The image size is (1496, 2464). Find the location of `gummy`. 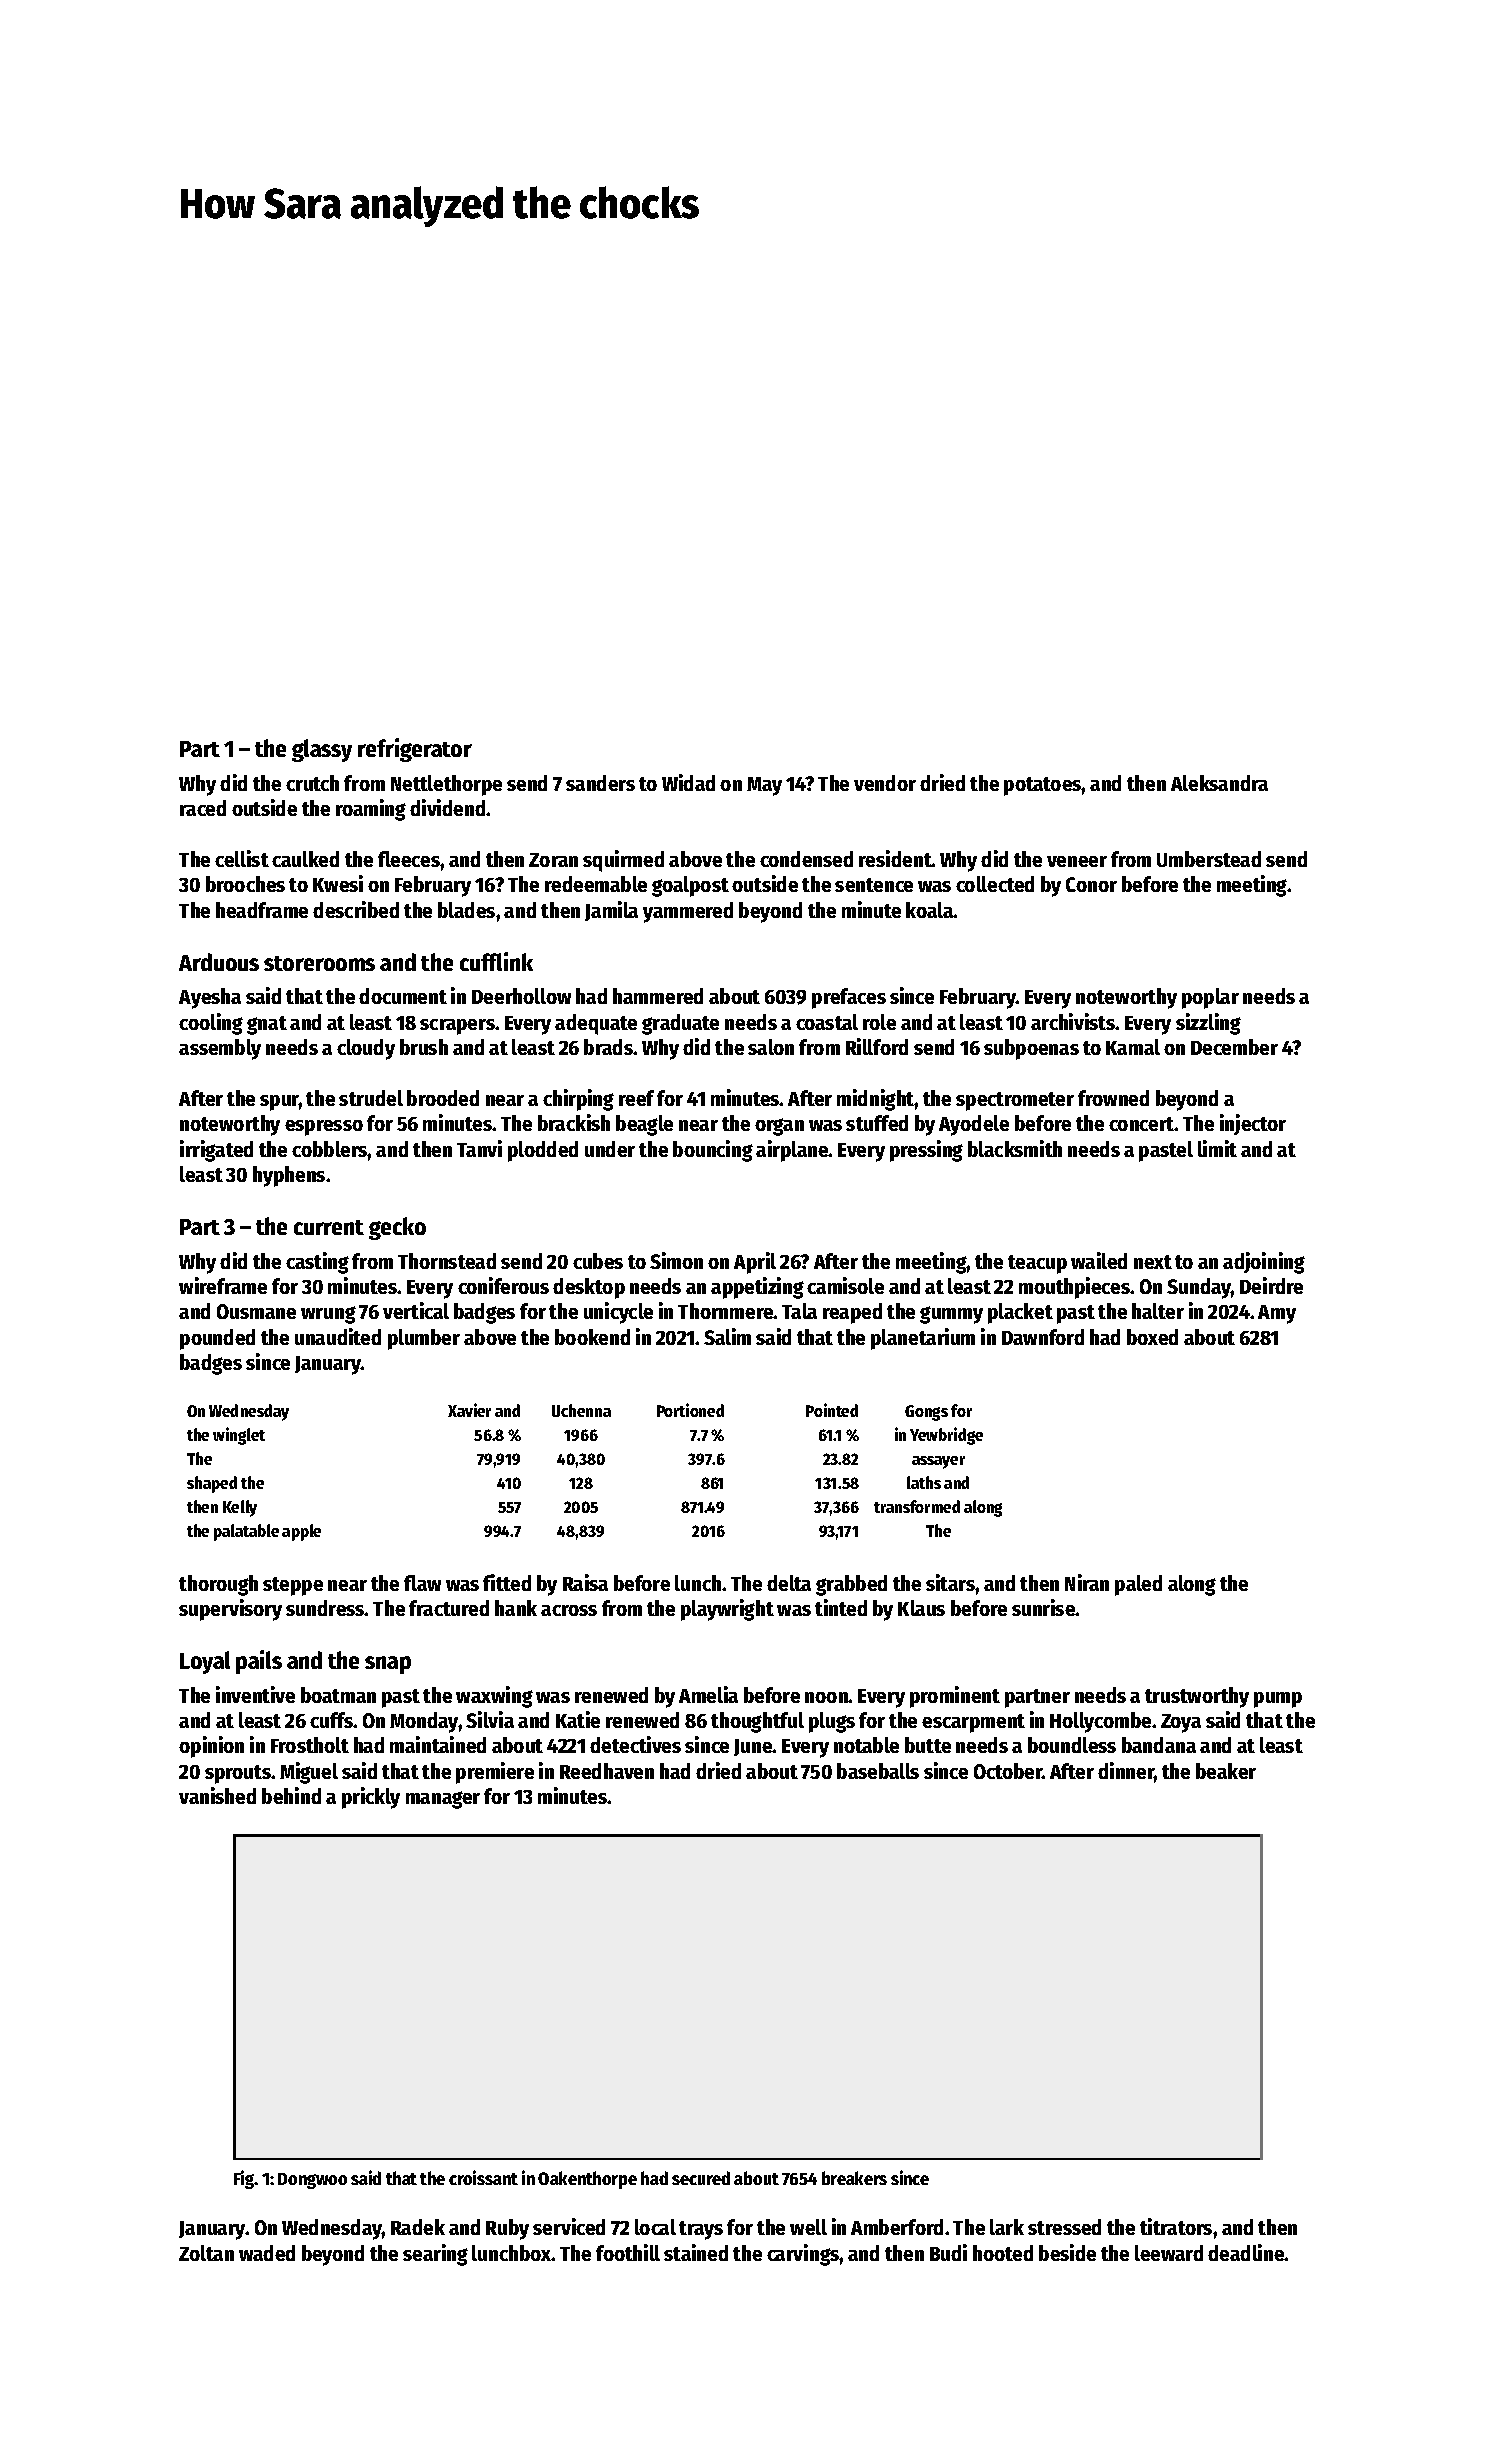

gummy is located at coordinates (951, 1315).
